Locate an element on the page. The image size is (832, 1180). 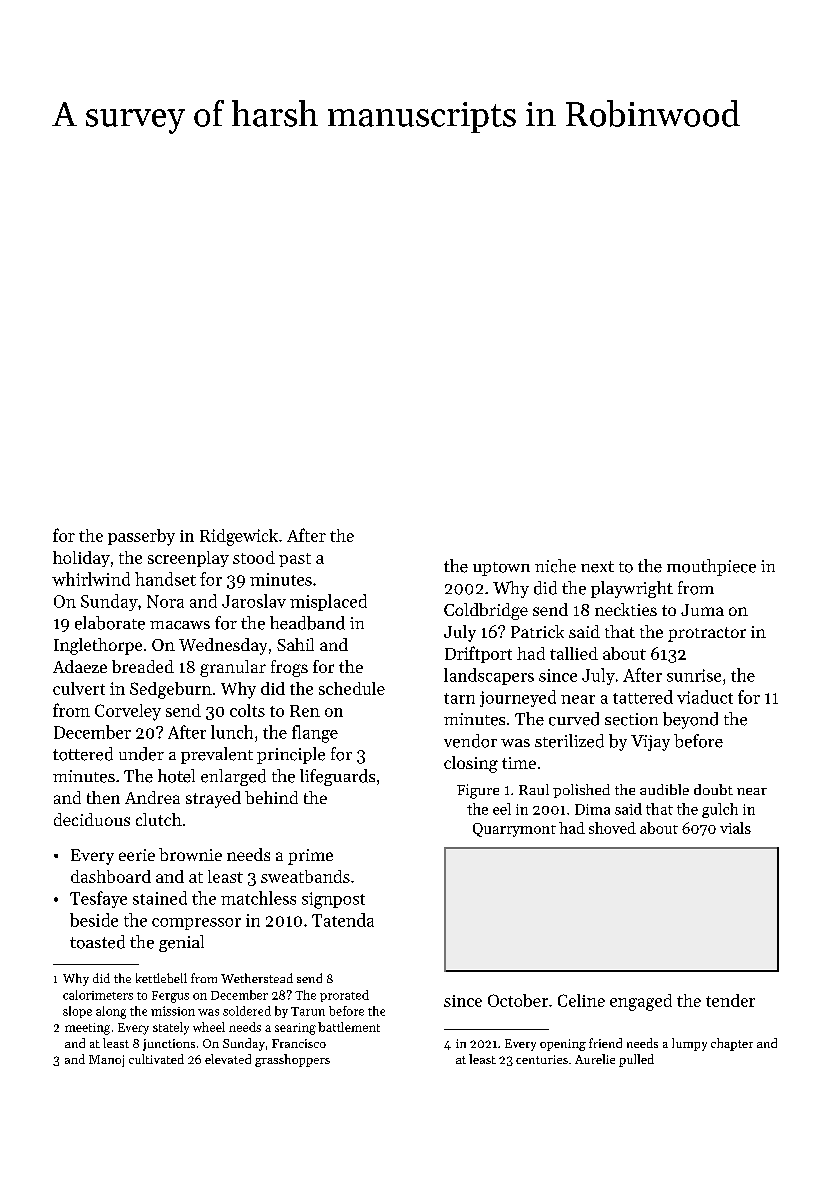
tender is located at coordinates (730, 1000).
